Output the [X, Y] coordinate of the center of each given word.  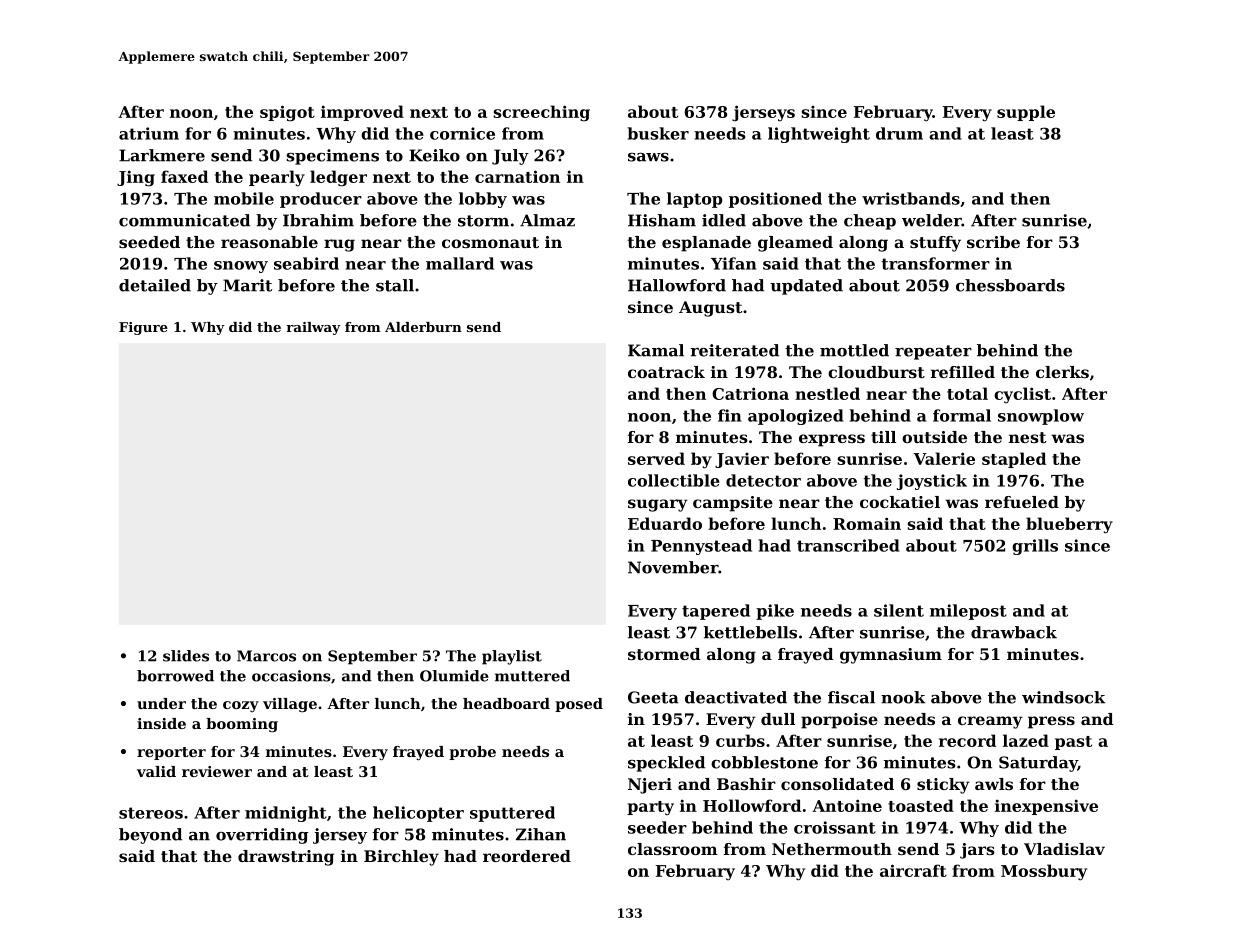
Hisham [662, 220]
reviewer [217, 771]
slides [186, 656]
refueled [1022, 502]
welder [932, 220]
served [656, 458]
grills [1035, 547]
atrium [149, 133]
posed [579, 705]
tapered [716, 612]
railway [313, 328]
